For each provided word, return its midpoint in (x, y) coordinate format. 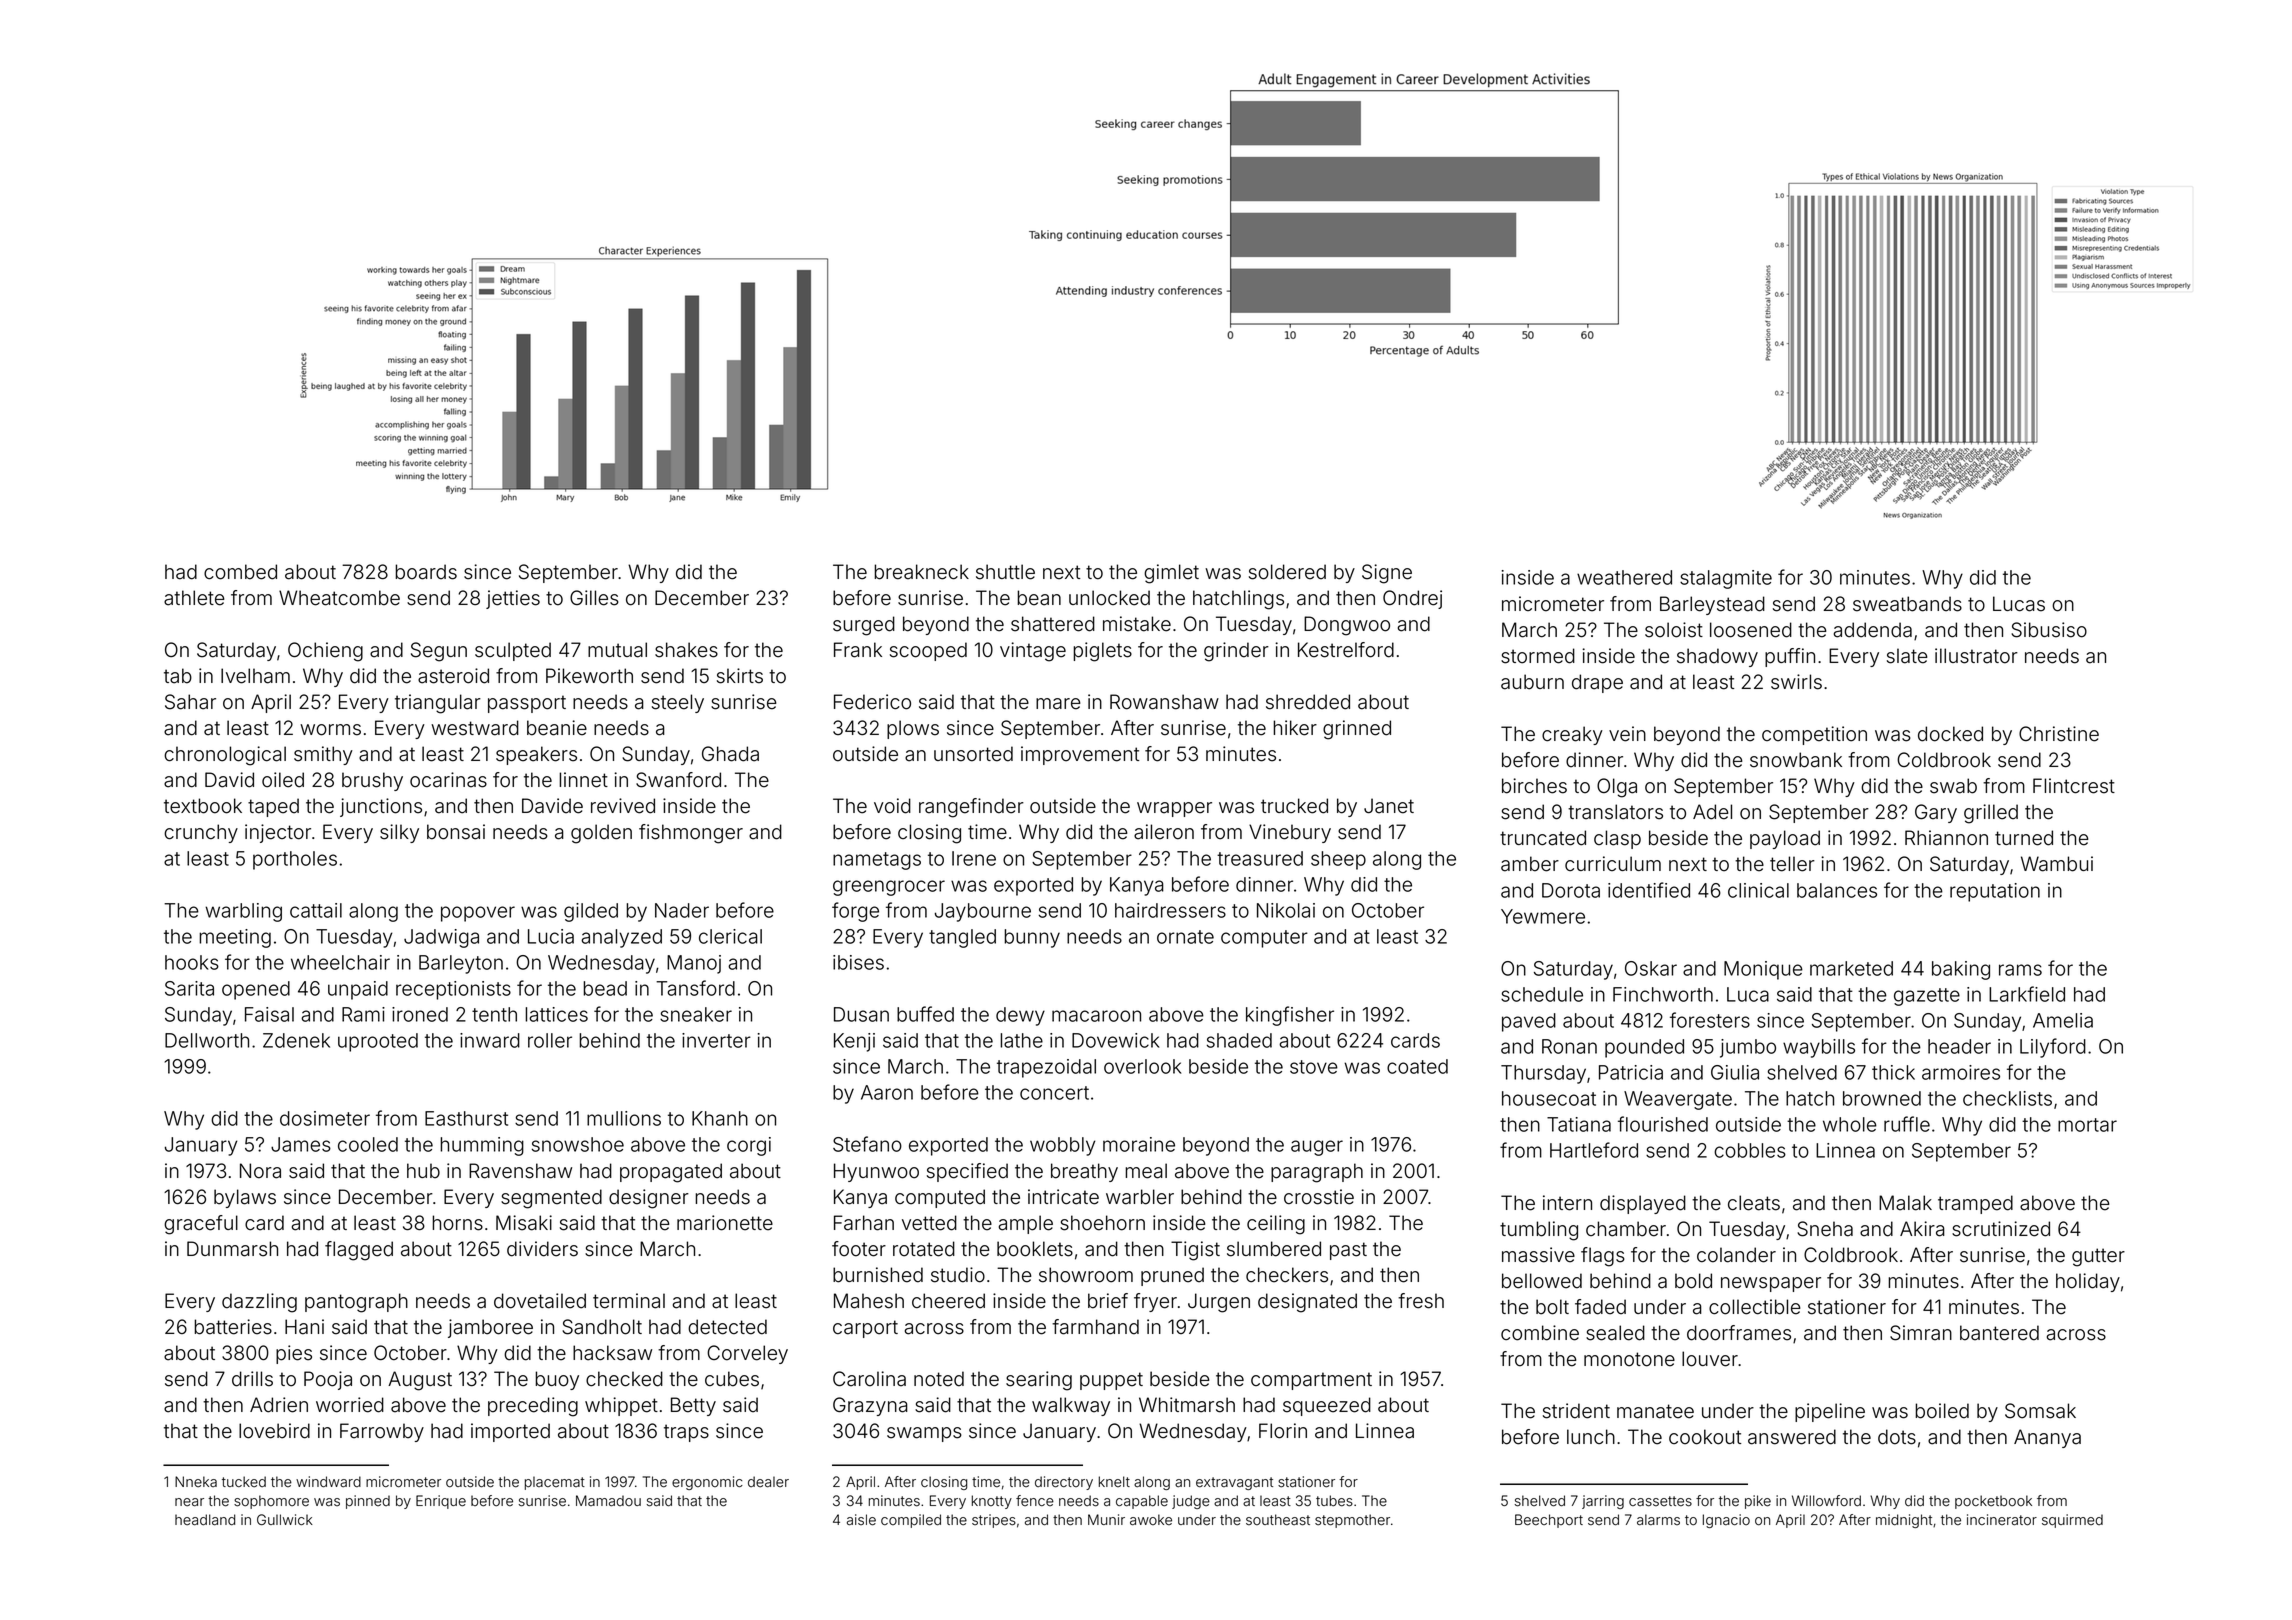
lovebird (274, 1431)
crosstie (1319, 1197)
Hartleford (1594, 1150)
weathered (1624, 577)
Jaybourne (983, 912)
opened (256, 990)
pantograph (356, 1303)
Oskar (1651, 968)
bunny (1032, 938)
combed (240, 572)
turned (2024, 838)
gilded (591, 912)
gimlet (1171, 574)
